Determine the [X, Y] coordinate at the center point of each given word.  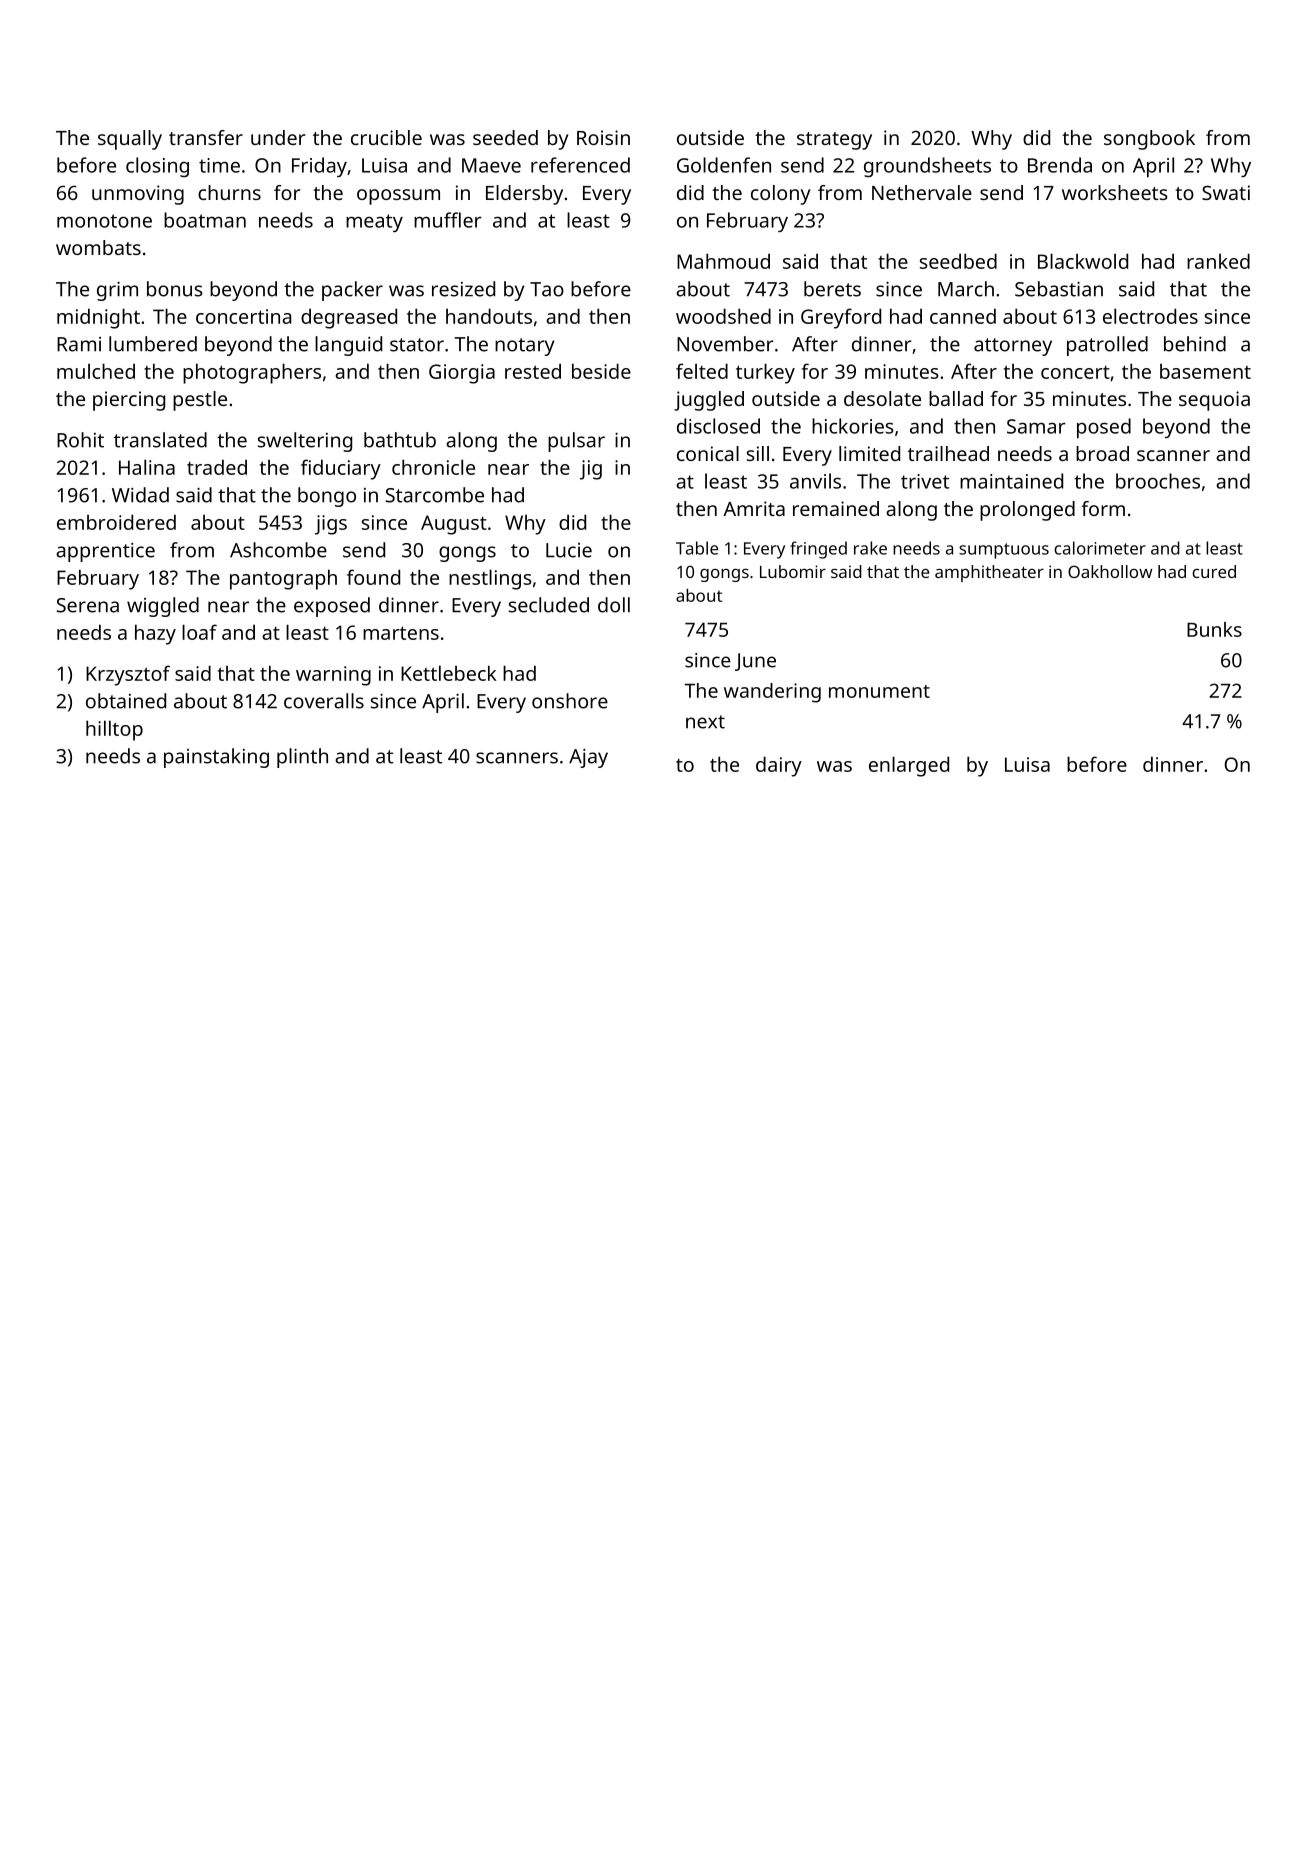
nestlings [490, 579]
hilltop [114, 730]
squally [130, 140]
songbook [1149, 140]
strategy [834, 141]
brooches [1158, 481]
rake [870, 548]
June [755, 662]
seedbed [958, 261]
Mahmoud [723, 261]
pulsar [576, 442]
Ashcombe [278, 550]
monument [879, 691]
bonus [175, 289]
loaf [199, 632]
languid [348, 346]
